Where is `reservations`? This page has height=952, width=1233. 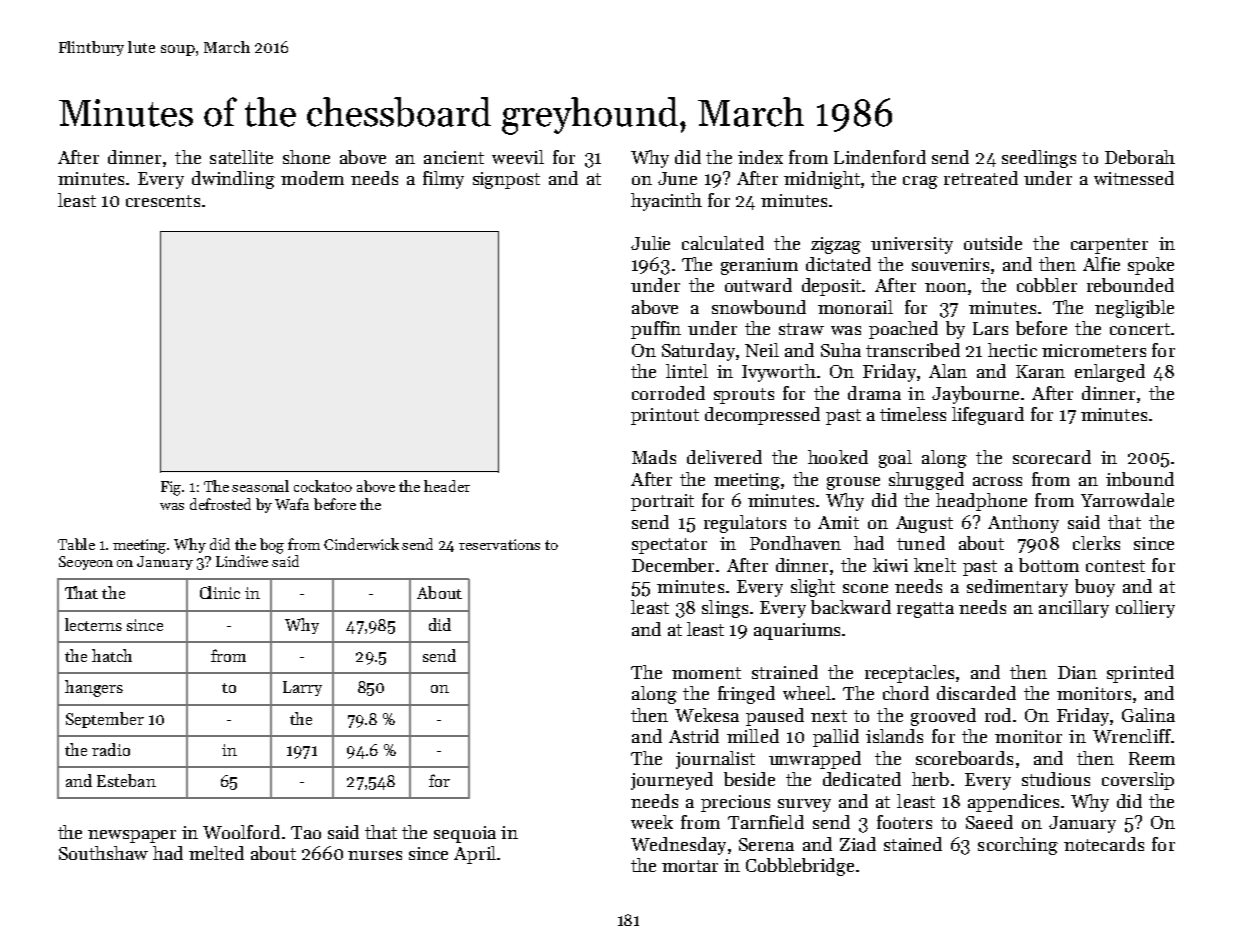
reservations is located at coordinates (499, 544).
